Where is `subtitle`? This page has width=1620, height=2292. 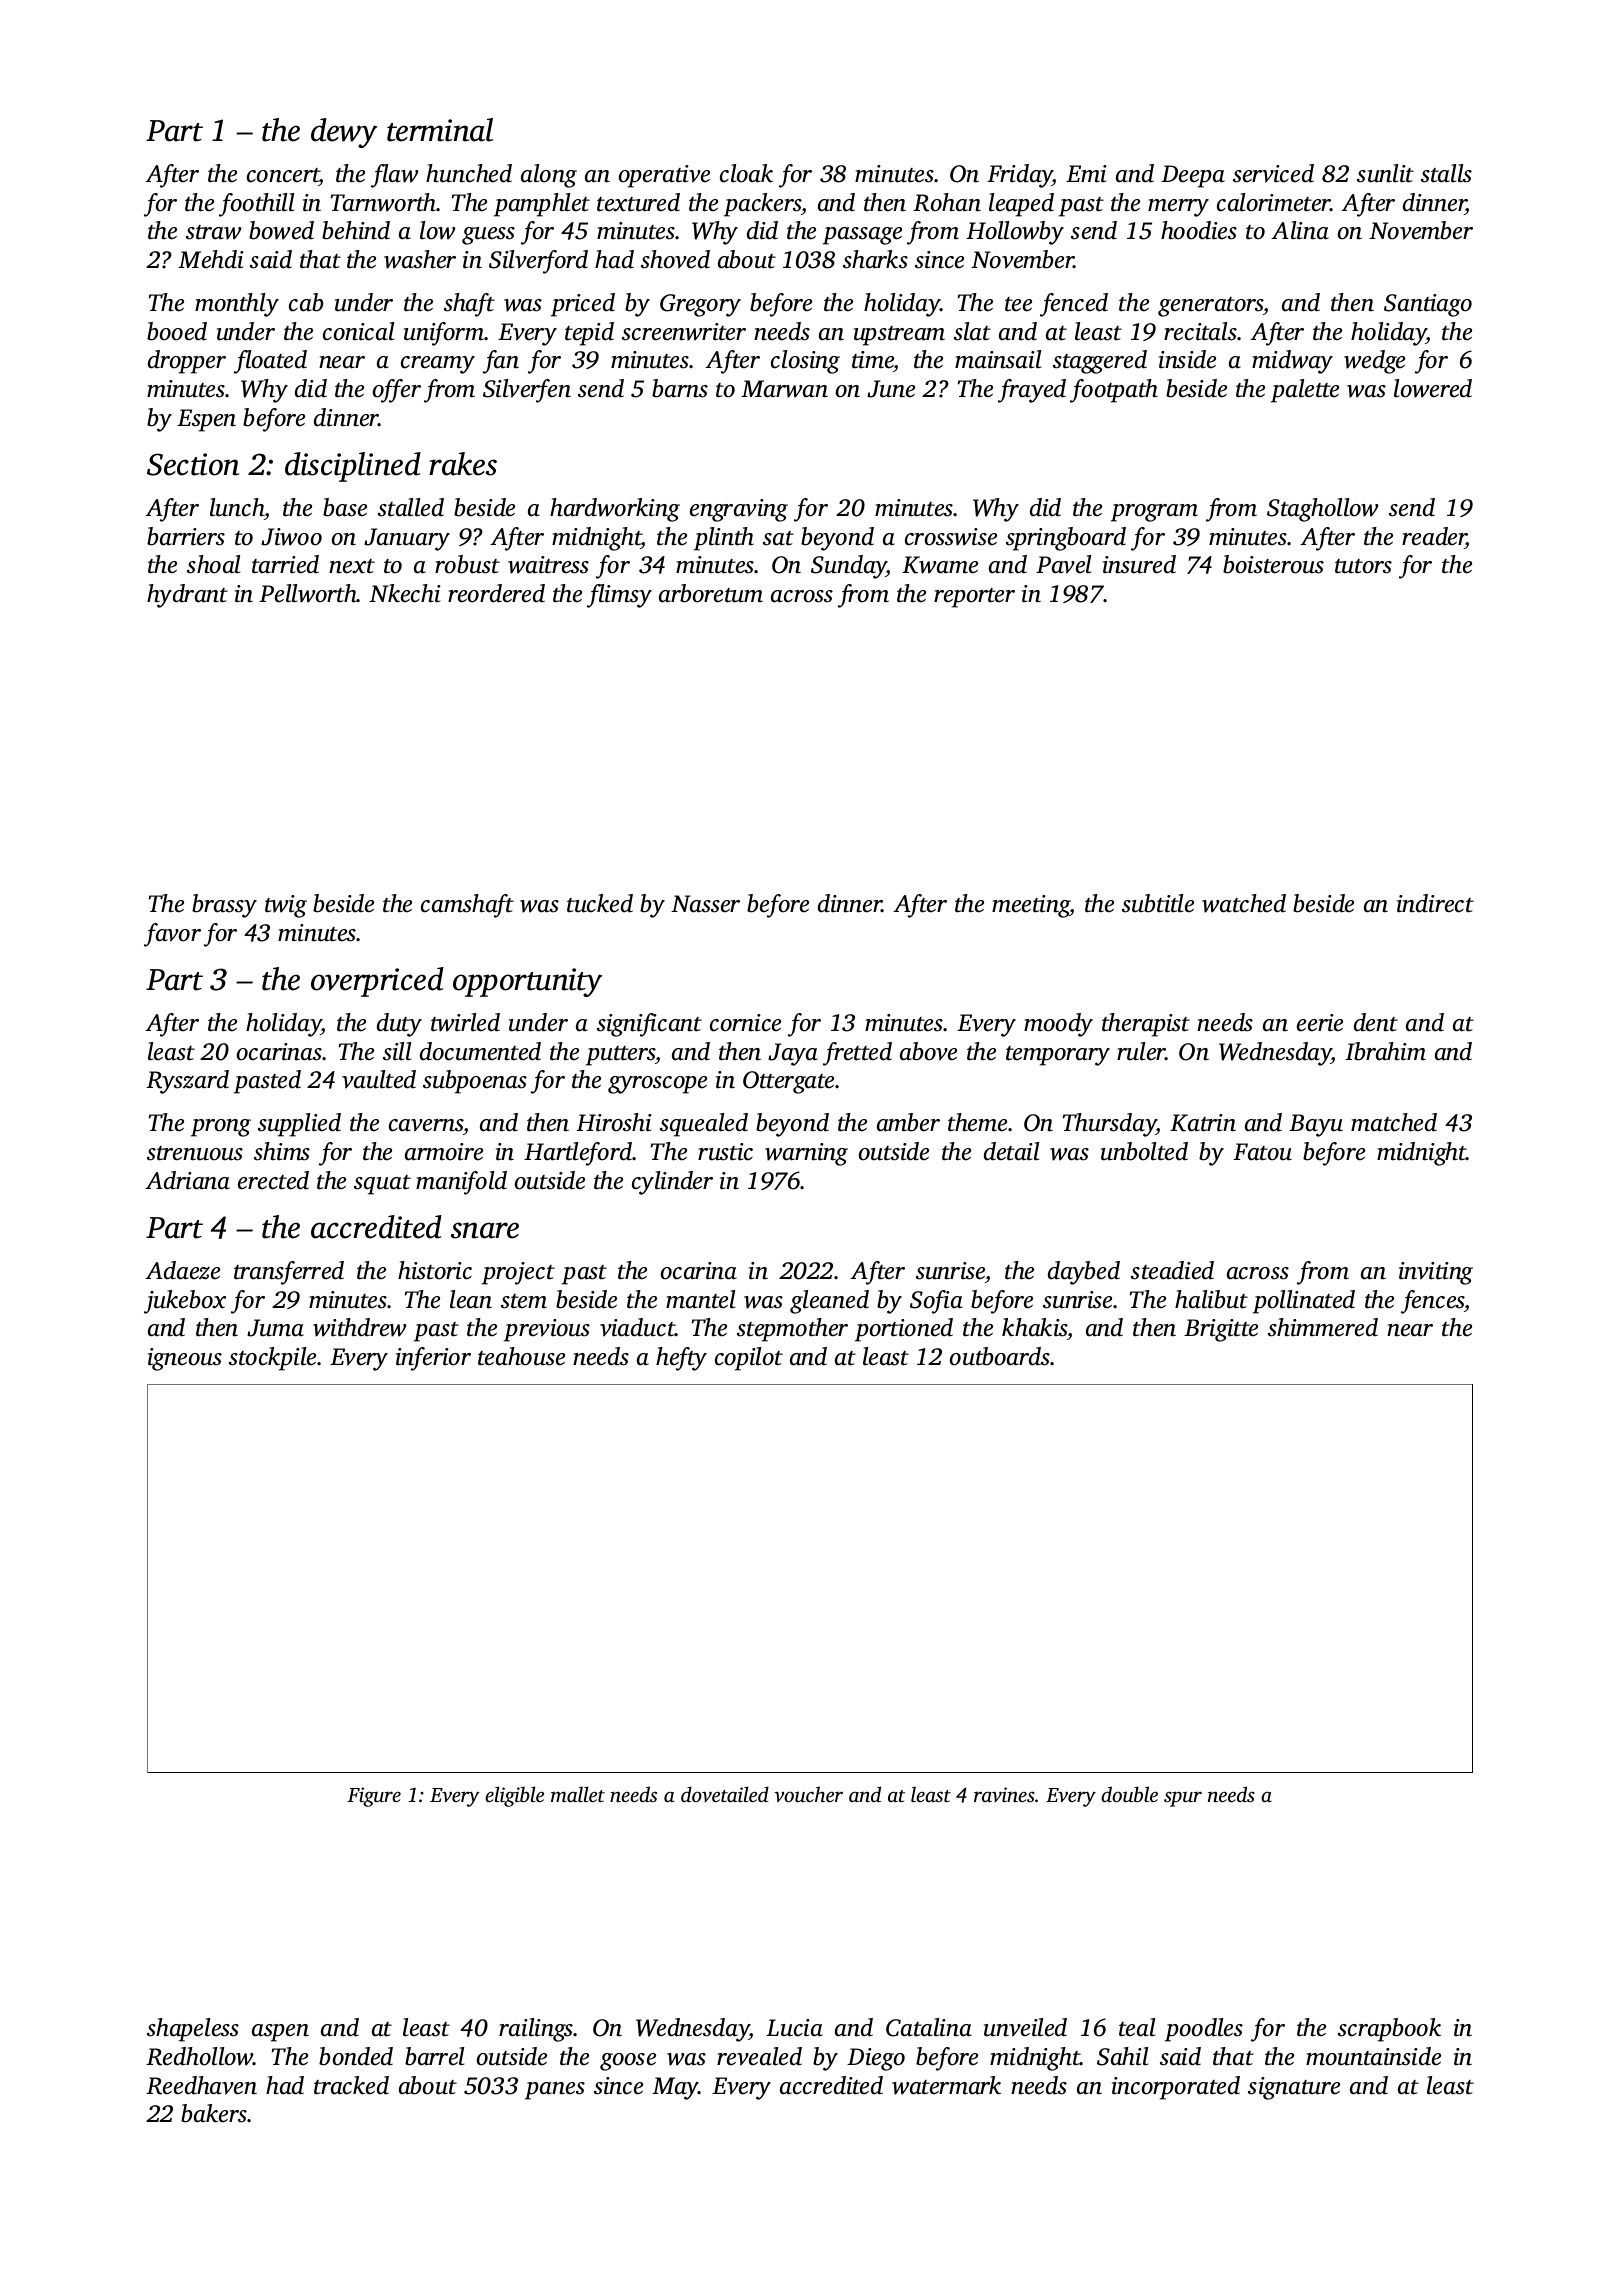 subtitle is located at coordinates (1158, 903).
